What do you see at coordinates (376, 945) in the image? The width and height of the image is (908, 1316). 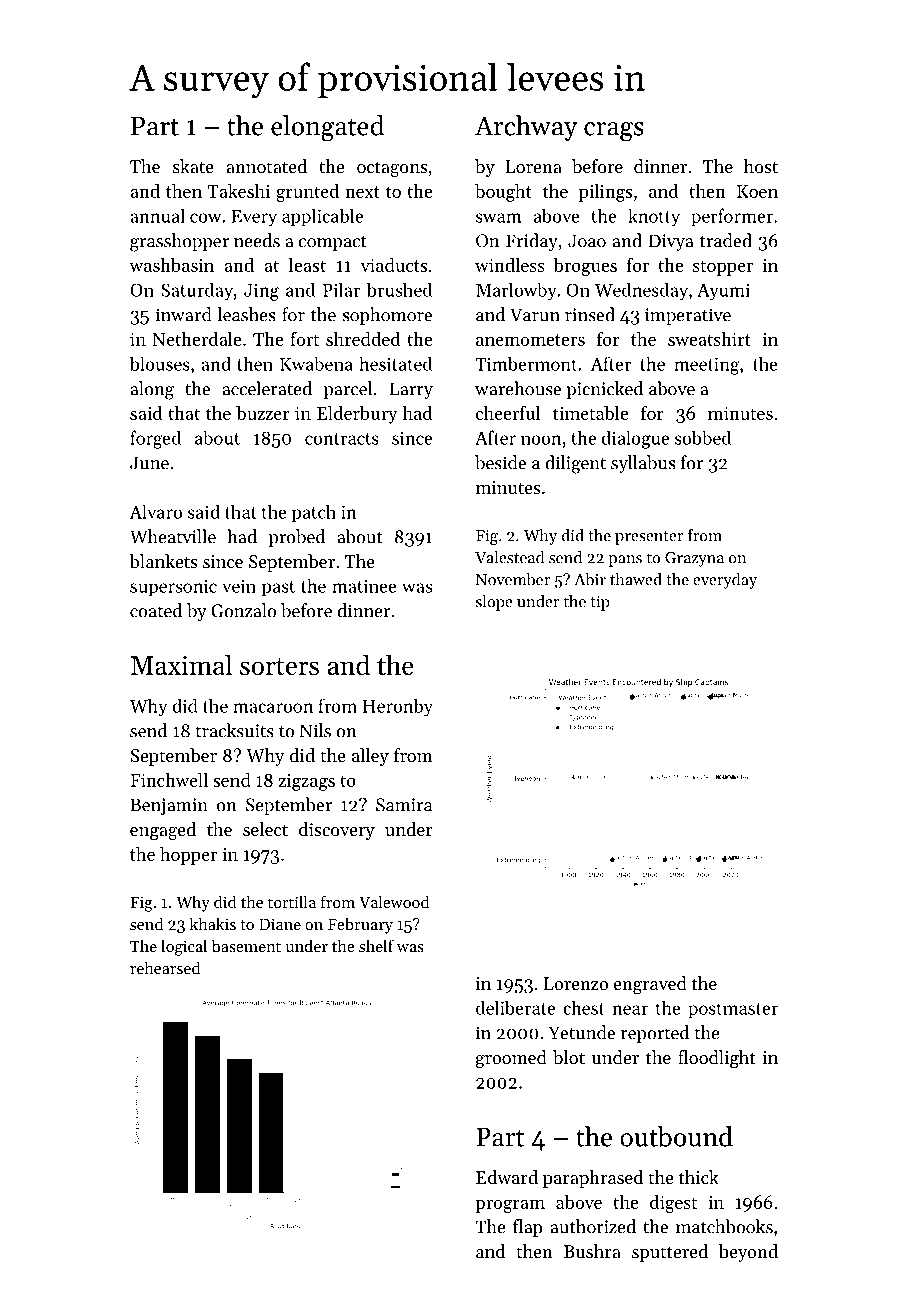 I see `shelf` at bounding box center [376, 945].
